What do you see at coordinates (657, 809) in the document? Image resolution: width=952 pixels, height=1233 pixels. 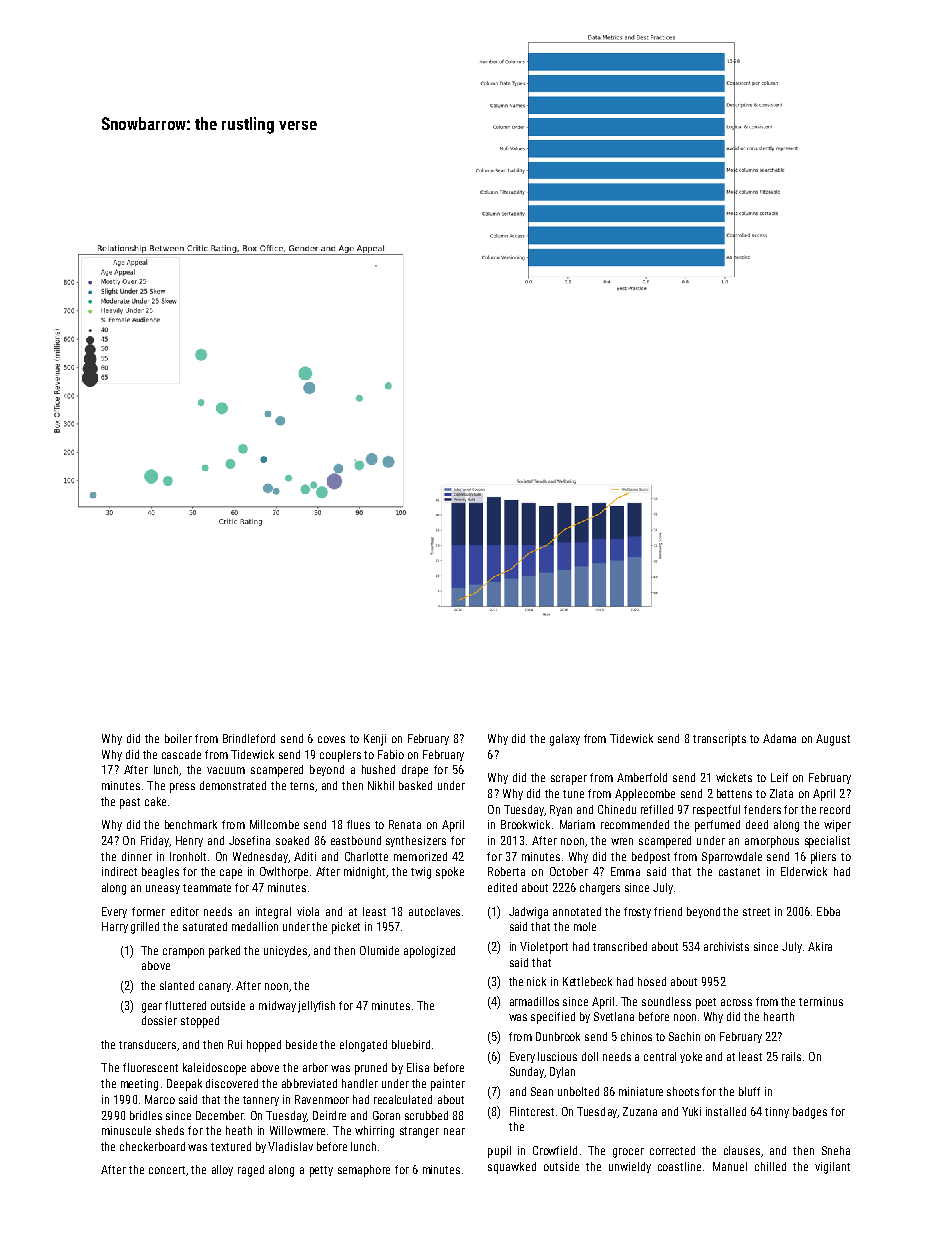 I see `refilled` at bounding box center [657, 809].
